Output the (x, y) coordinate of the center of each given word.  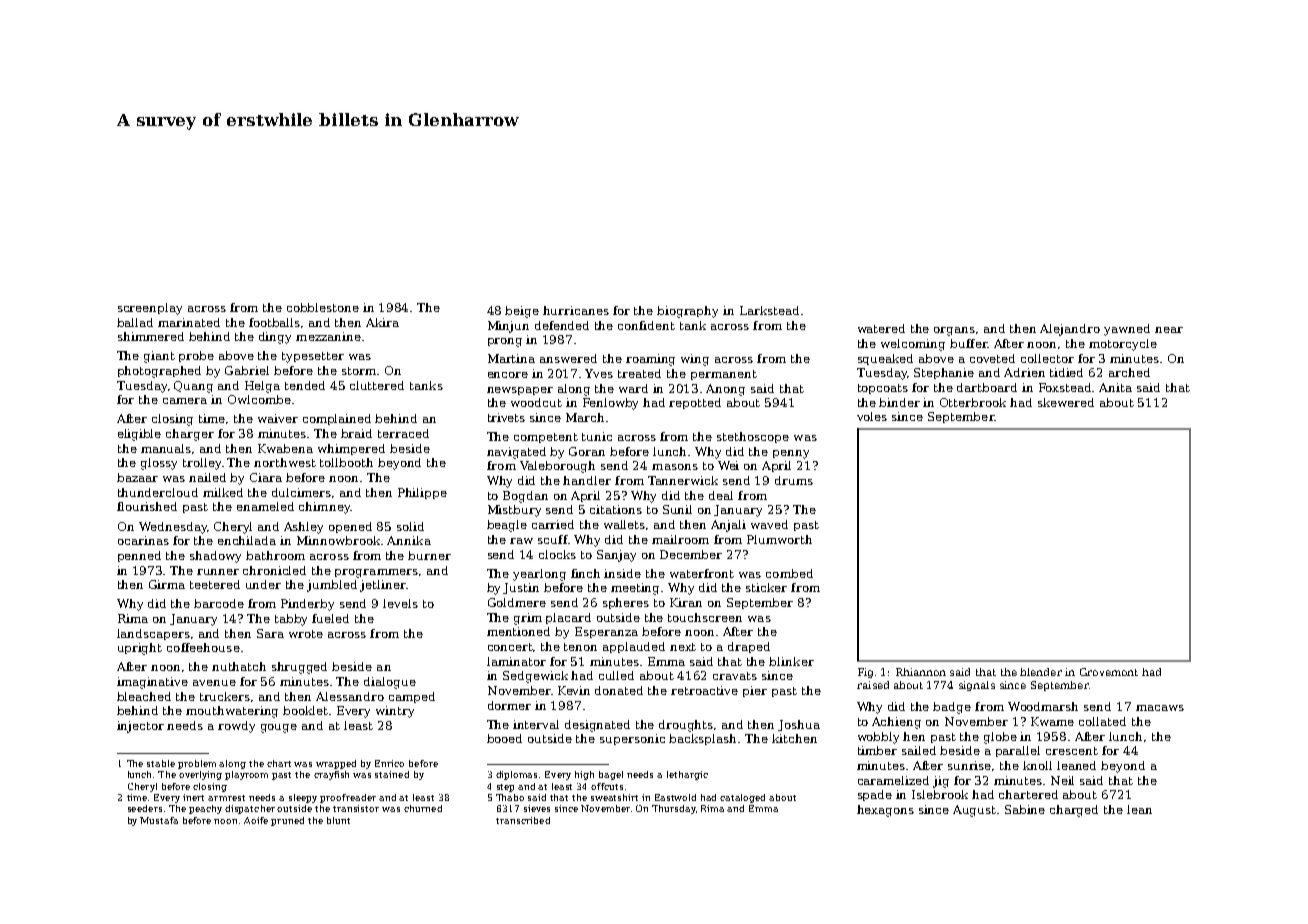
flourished (147, 506)
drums (794, 480)
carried (553, 524)
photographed (159, 372)
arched (1129, 372)
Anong (725, 390)
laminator (516, 661)
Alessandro (350, 696)
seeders (145, 808)
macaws (1160, 708)
